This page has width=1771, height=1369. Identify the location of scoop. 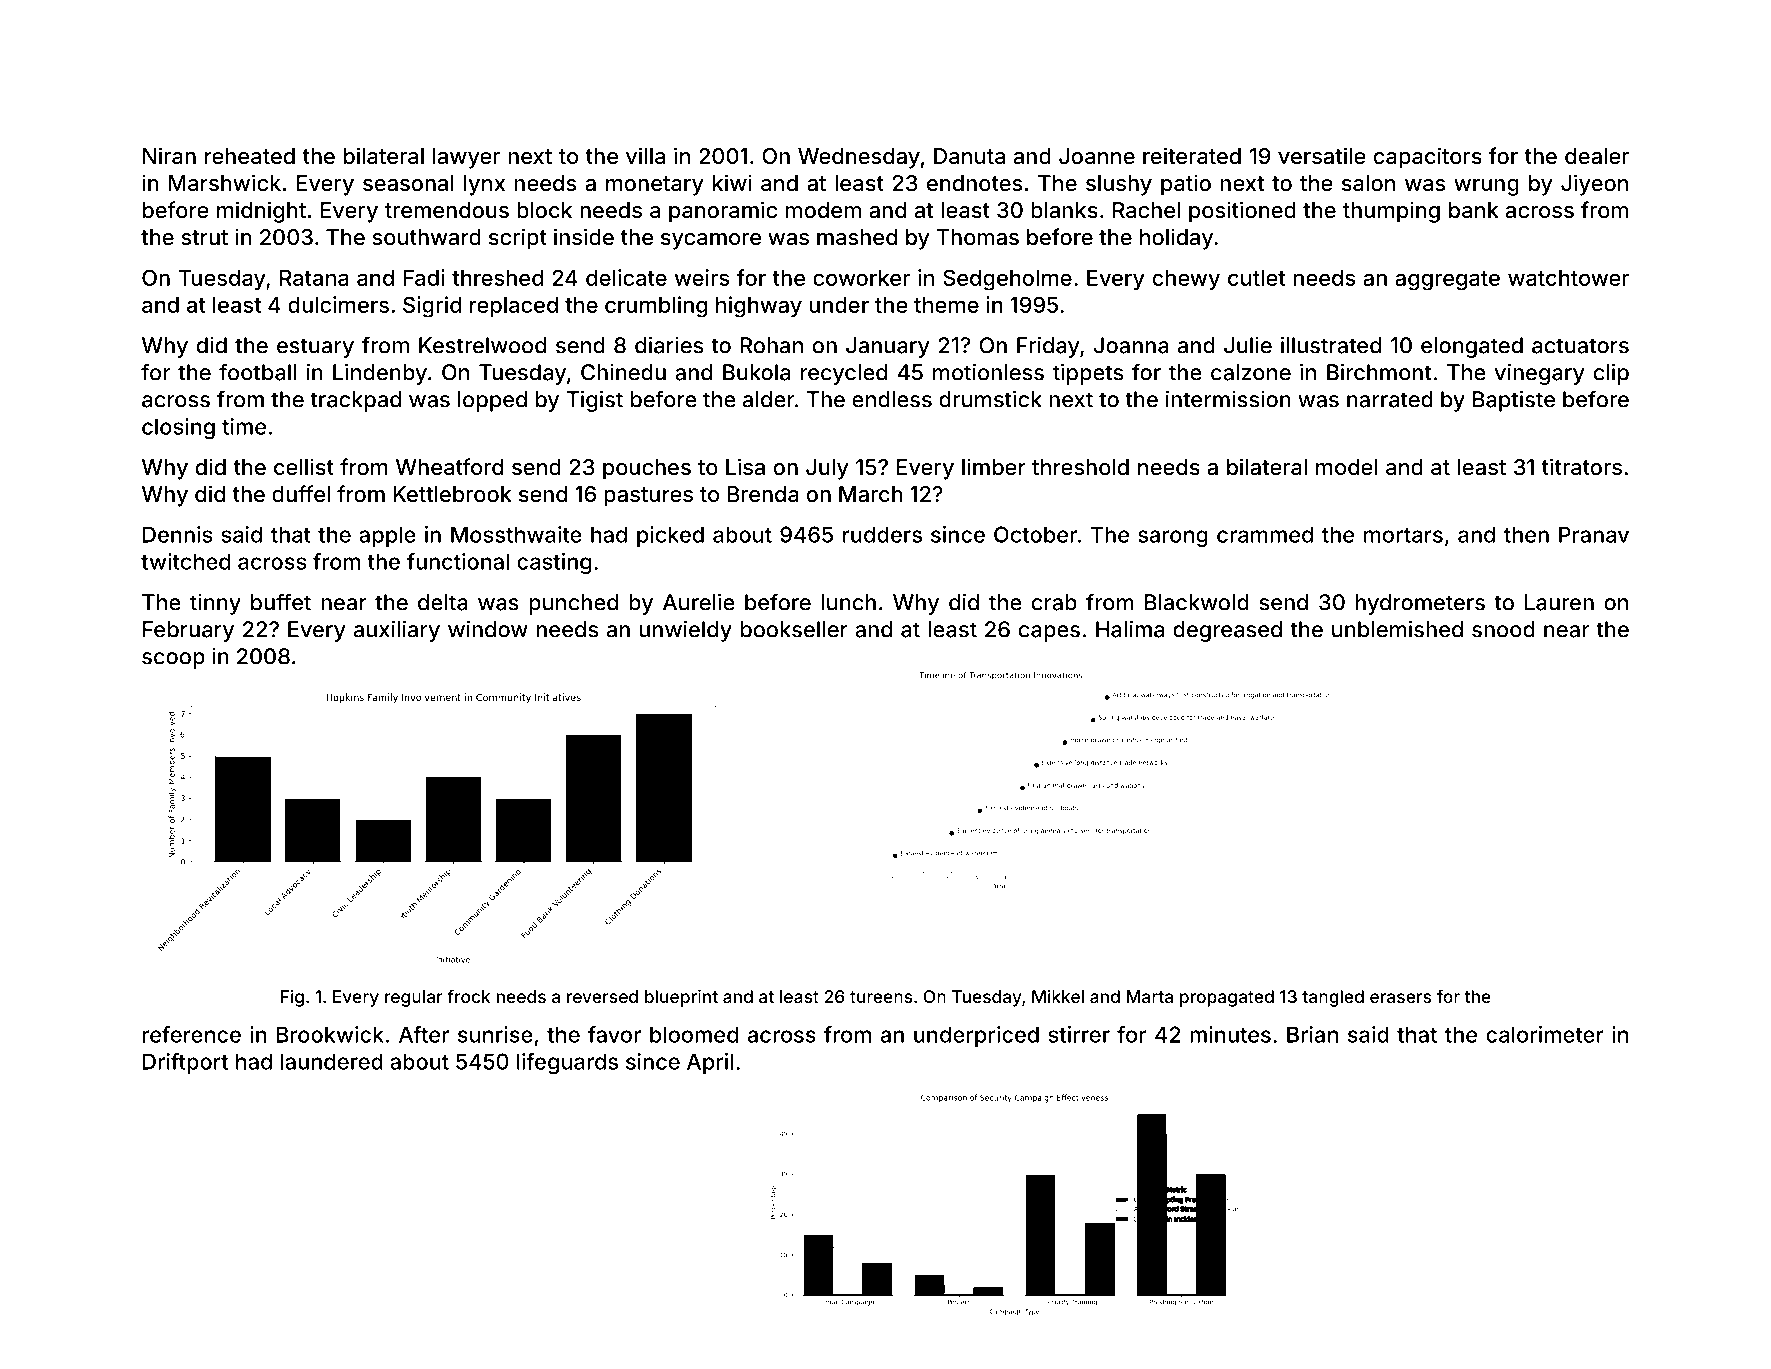
(173, 660).
